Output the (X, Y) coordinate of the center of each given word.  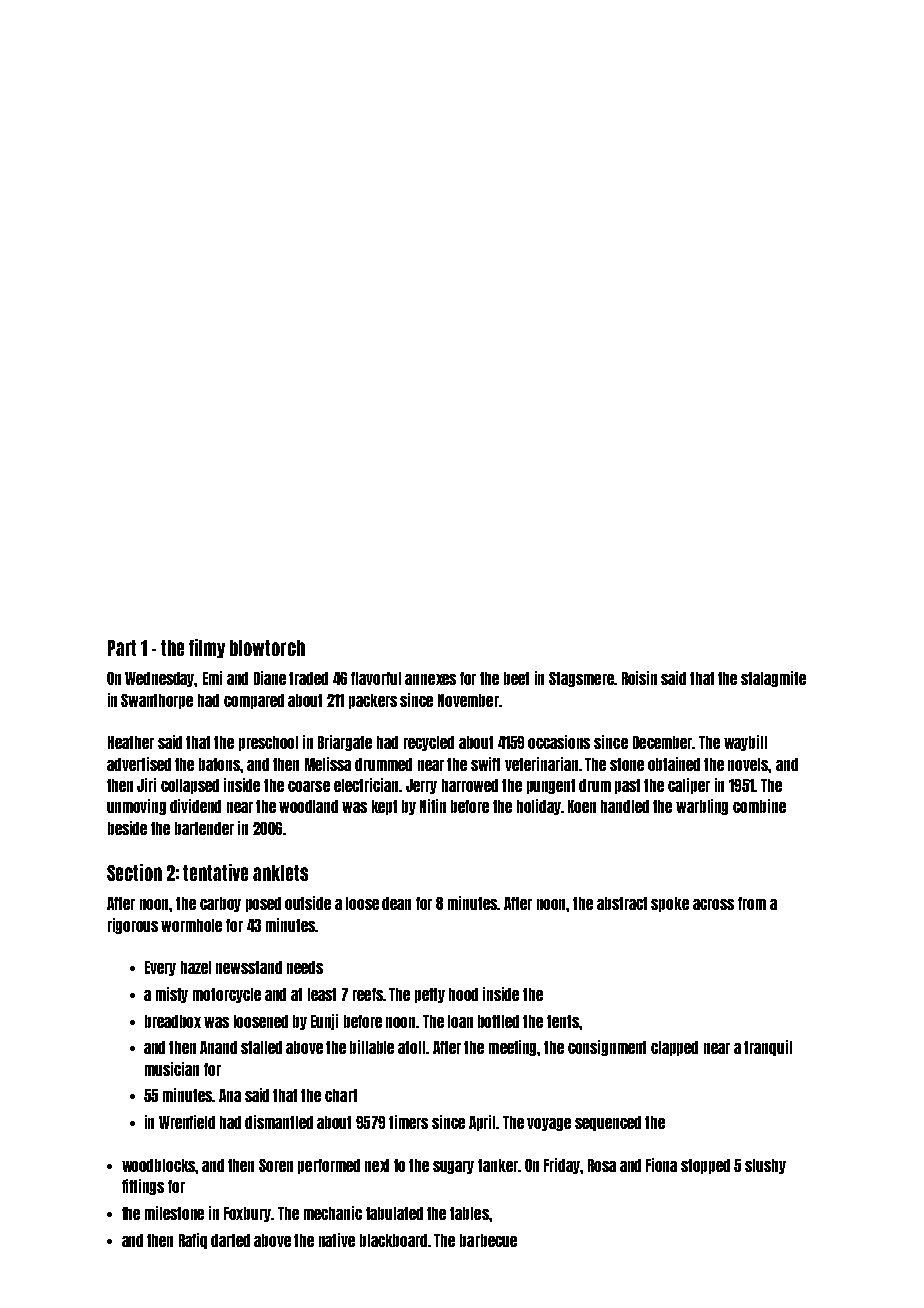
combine (759, 806)
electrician (366, 785)
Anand (218, 1047)
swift (485, 764)
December (663, 742)
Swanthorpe (157, 701)
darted (230, 1240)
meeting (513, 1048)
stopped (705, 1166)
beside (127, 828)
